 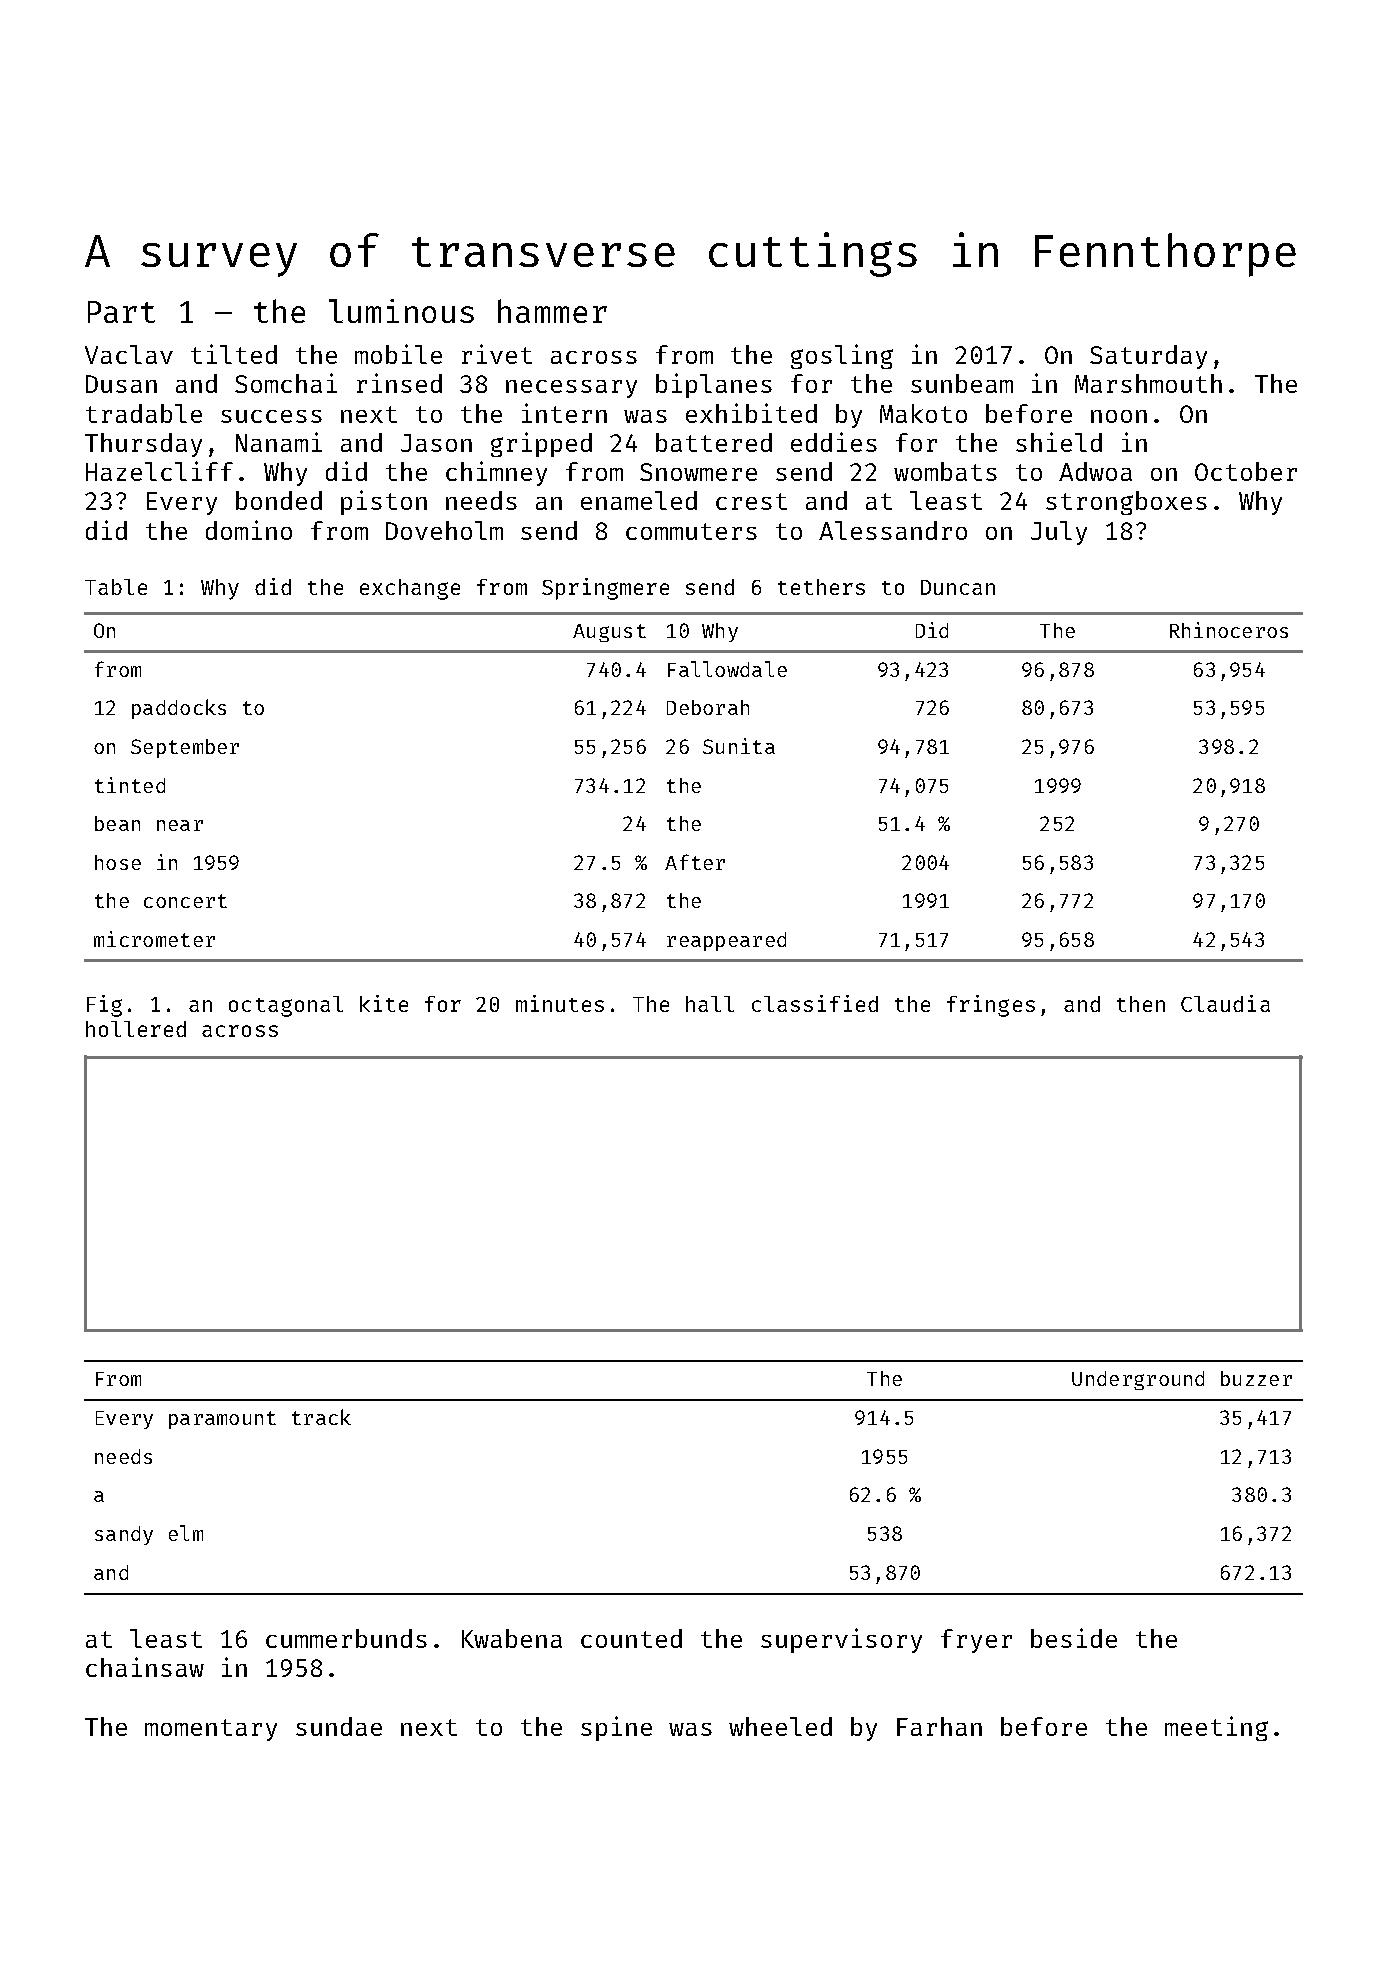 I want to click on classified, so click(x=815, y=1003).
